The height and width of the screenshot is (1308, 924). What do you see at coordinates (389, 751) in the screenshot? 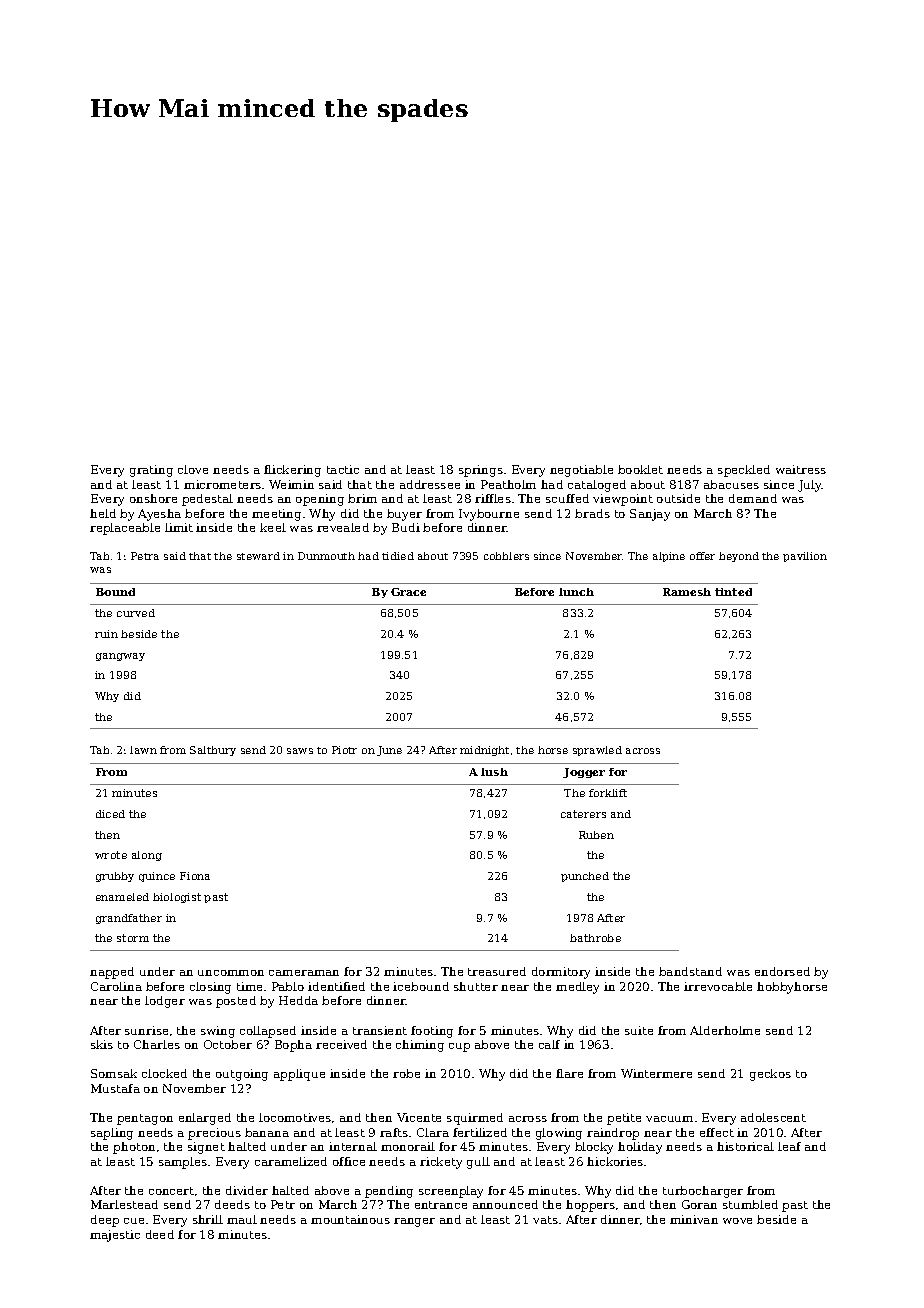
I see `June` at bounding box center [389, 751].
